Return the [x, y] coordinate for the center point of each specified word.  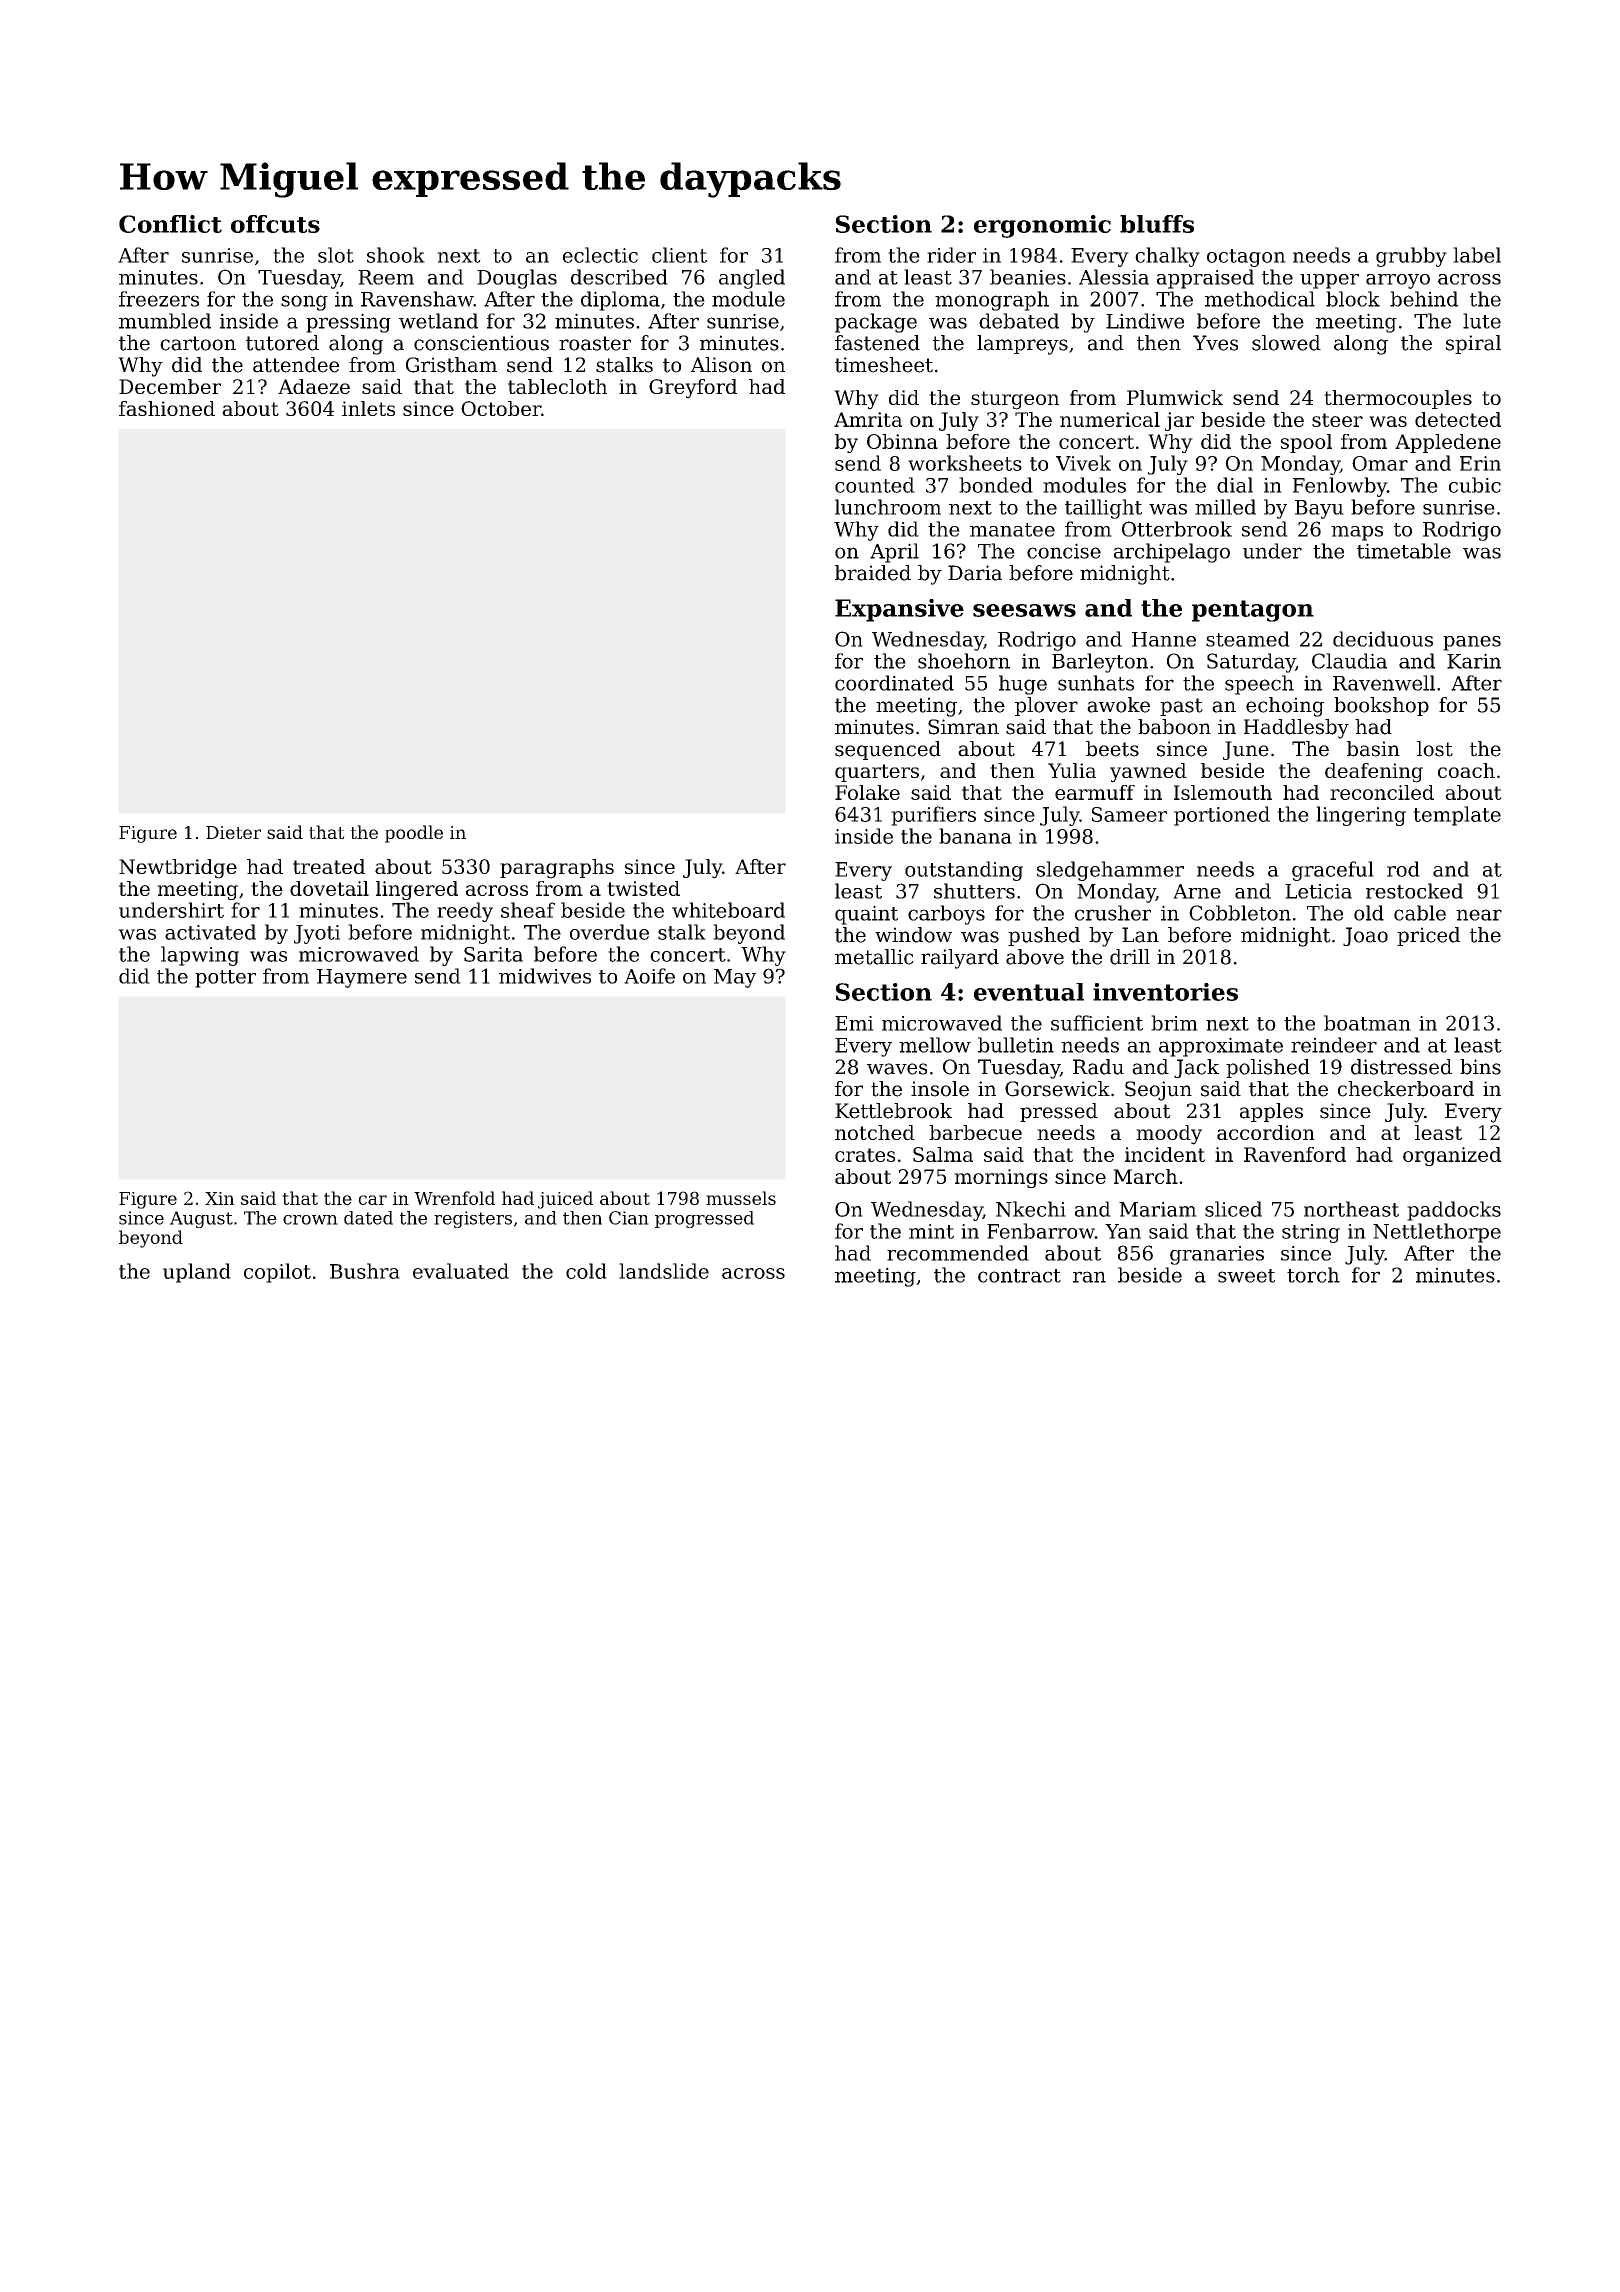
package [876, 323]
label [1477, 255]
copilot [277, 1273]
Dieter [233, 832]
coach [1466, 770]
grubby [1411, 257]
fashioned [167, 408]
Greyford [693, 389]
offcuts [275, 224]
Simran [963, 727]
